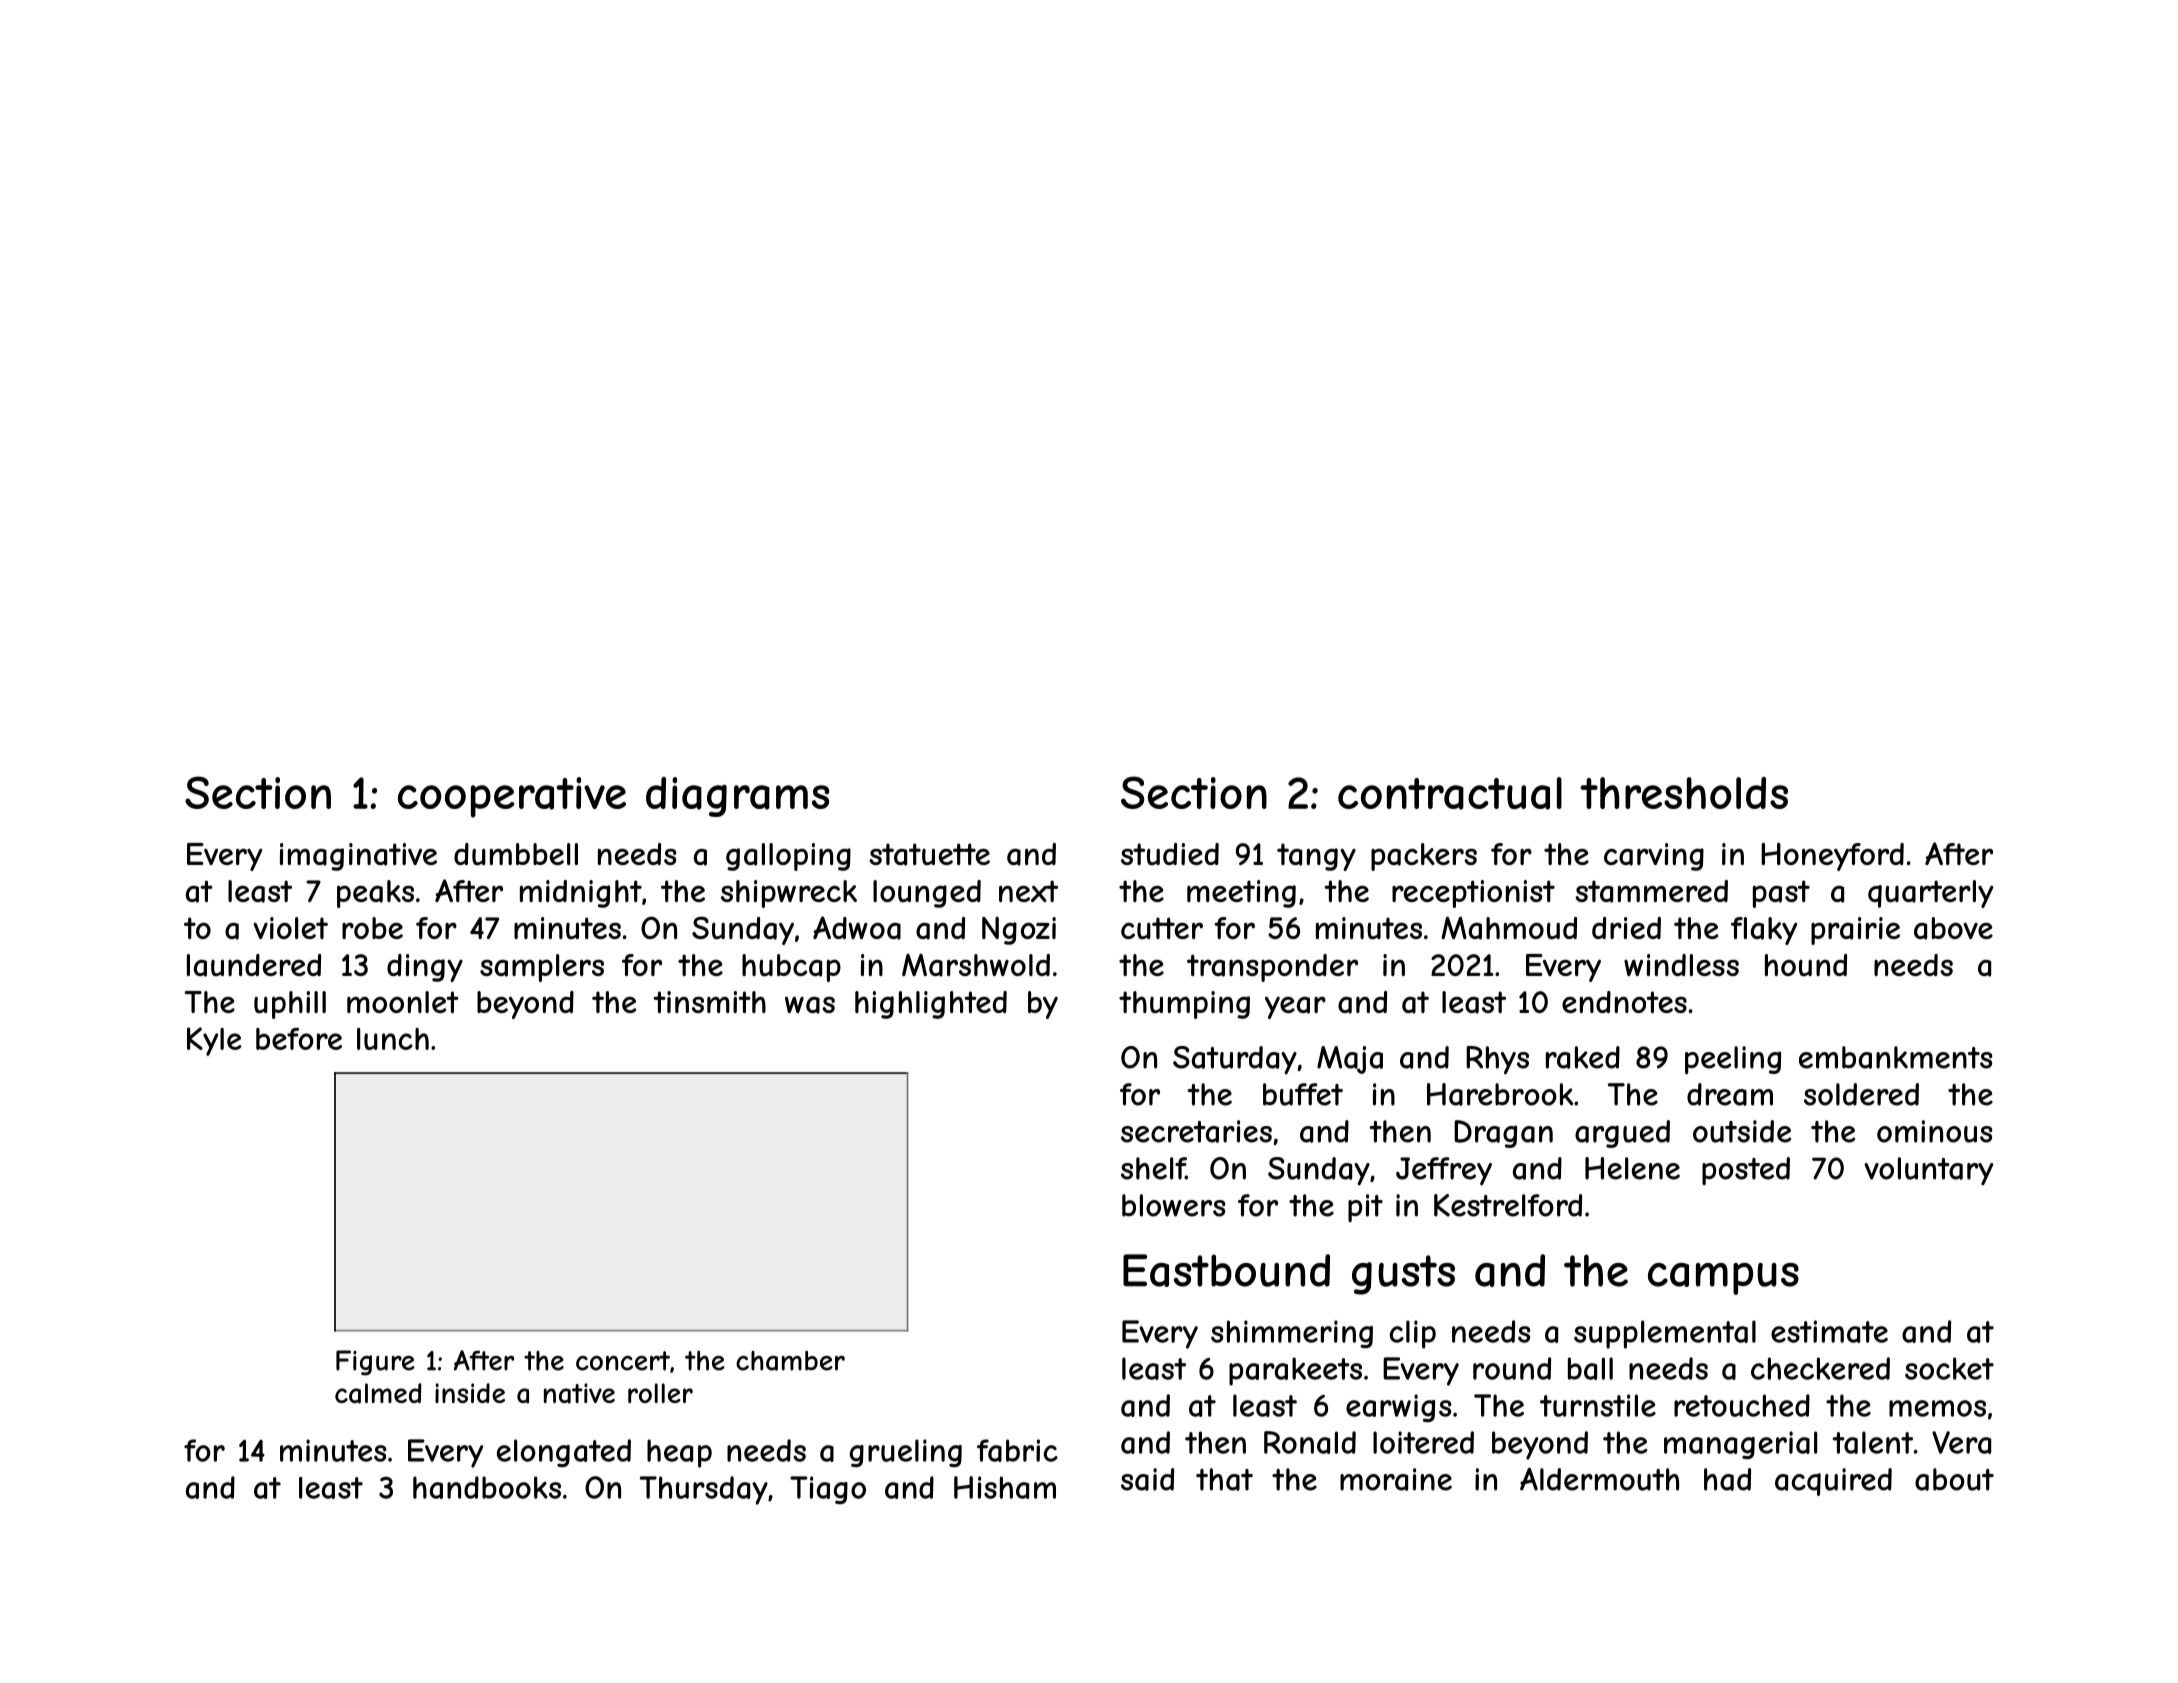  Describe the element at coordinates (1723, 1279) in the screenshot. I see `campus` at that location.
